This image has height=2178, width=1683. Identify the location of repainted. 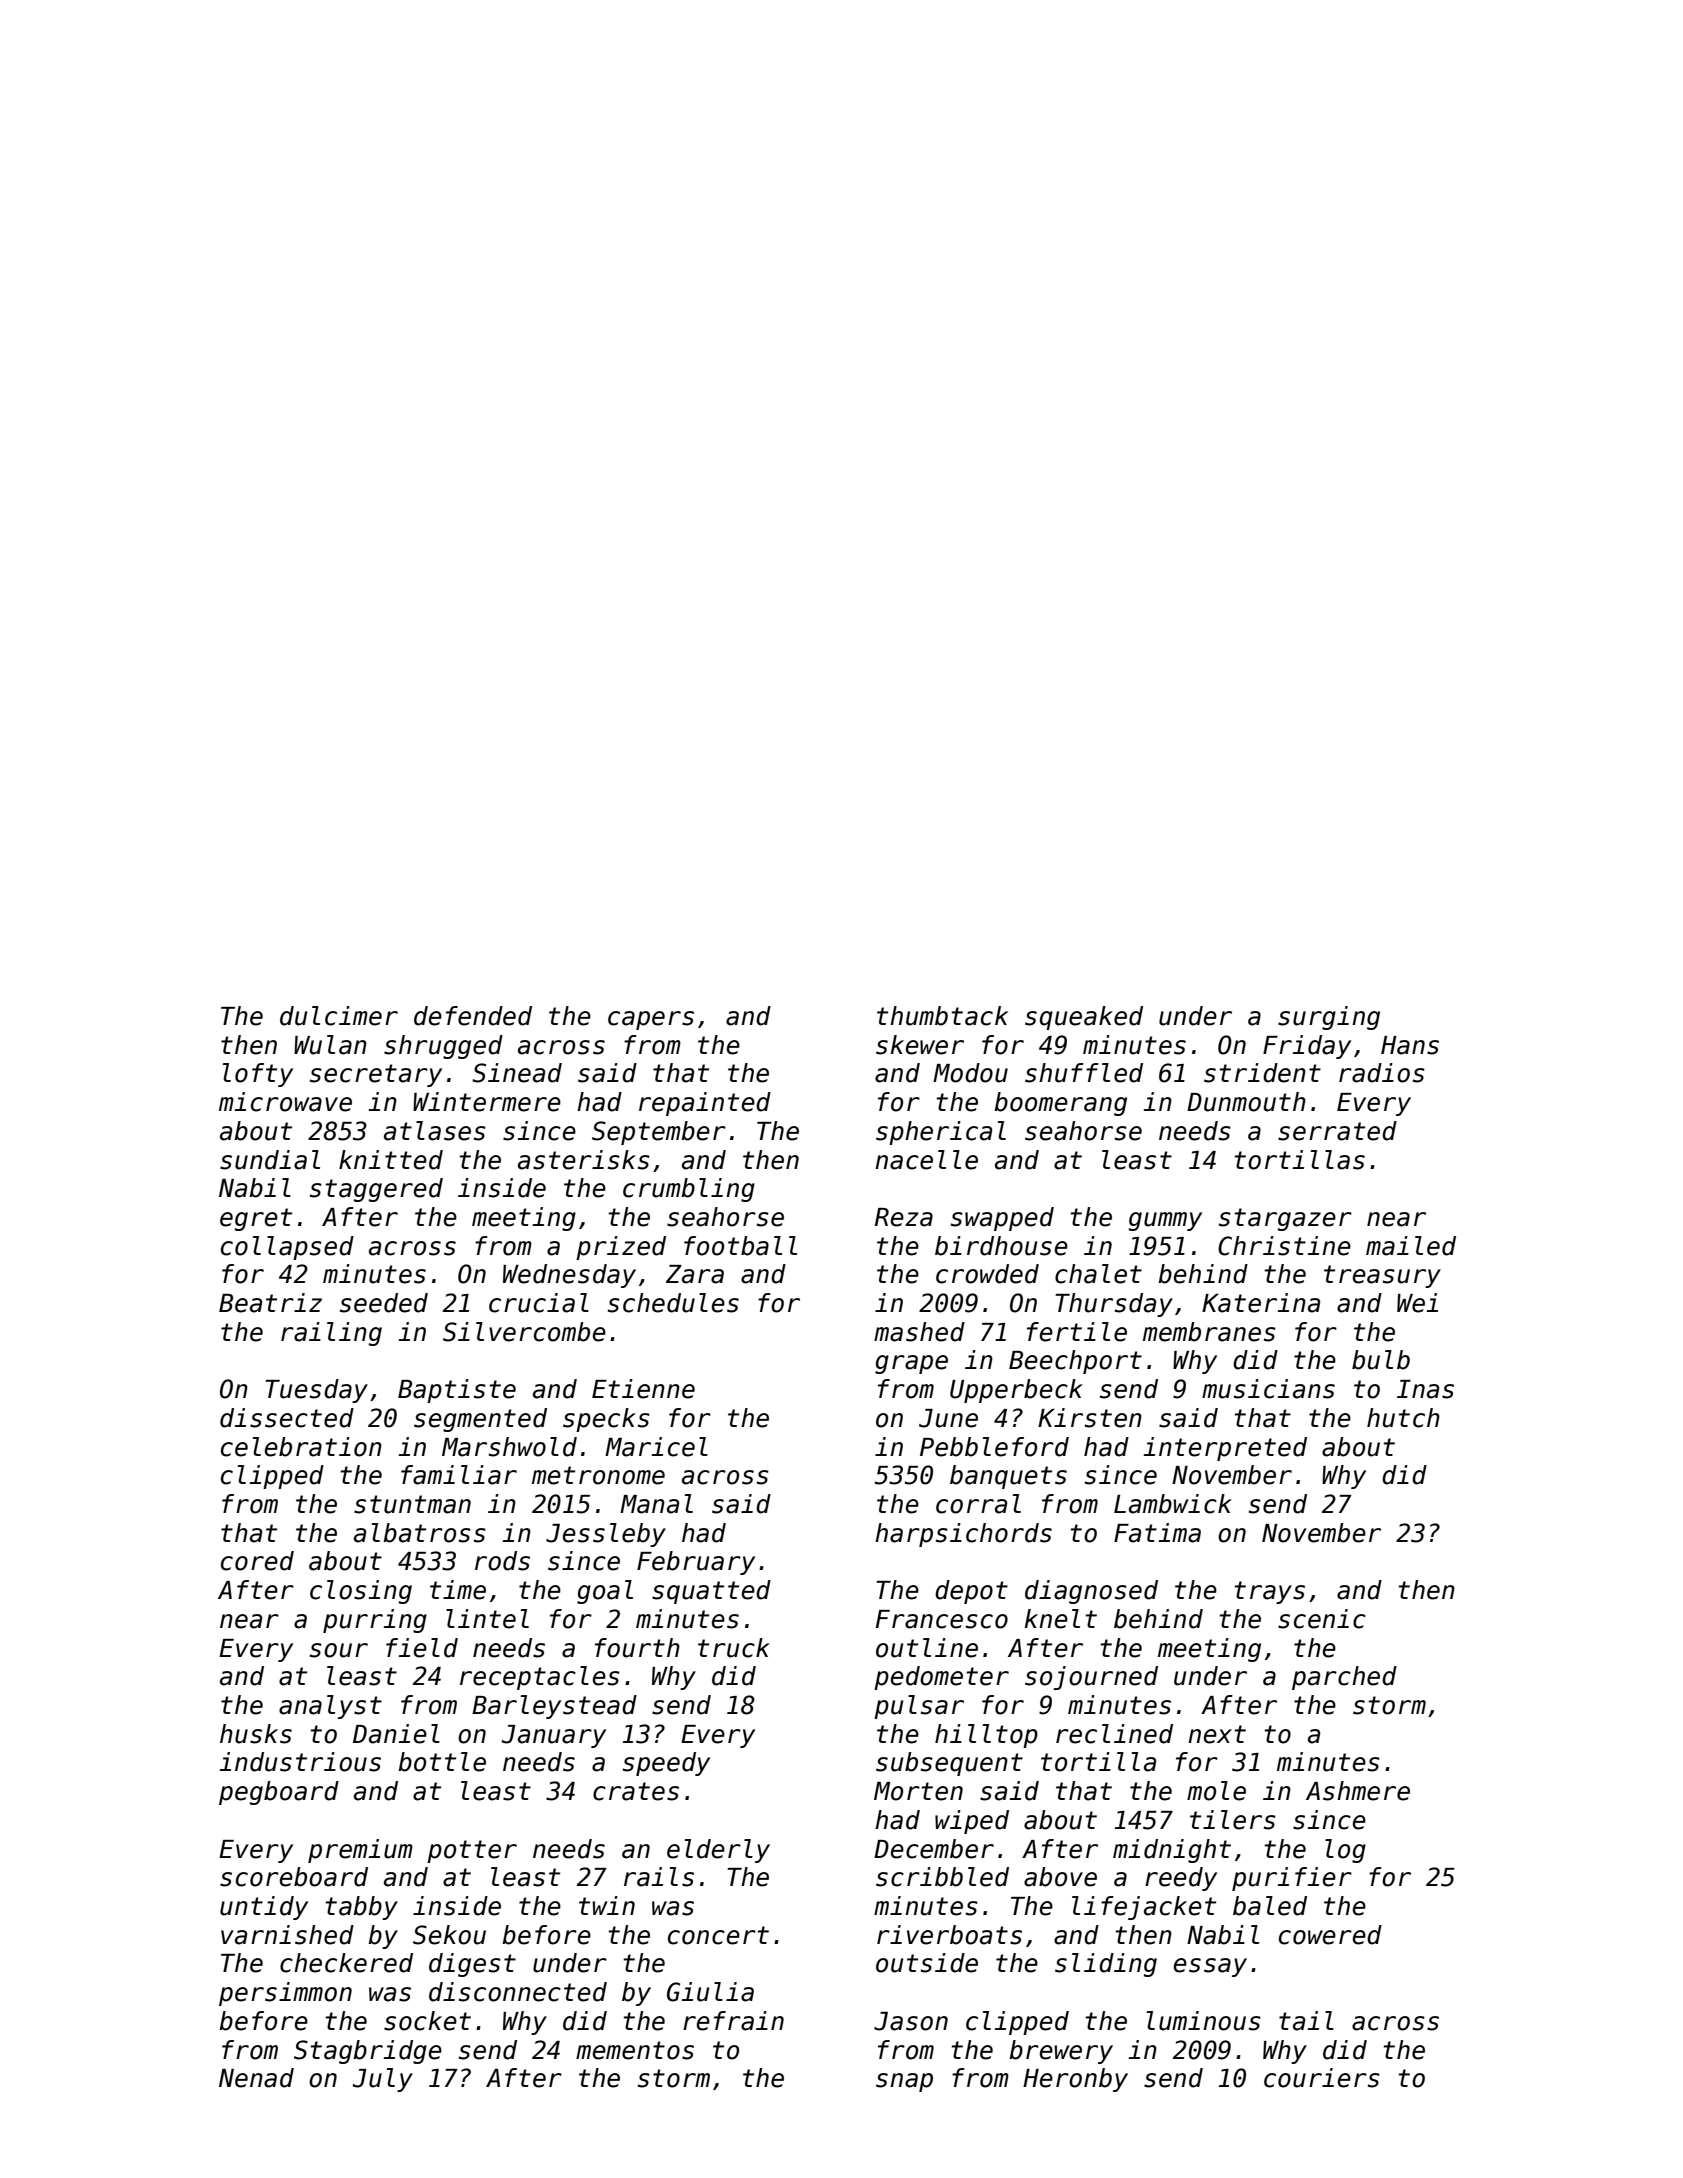
(705, 1104).
